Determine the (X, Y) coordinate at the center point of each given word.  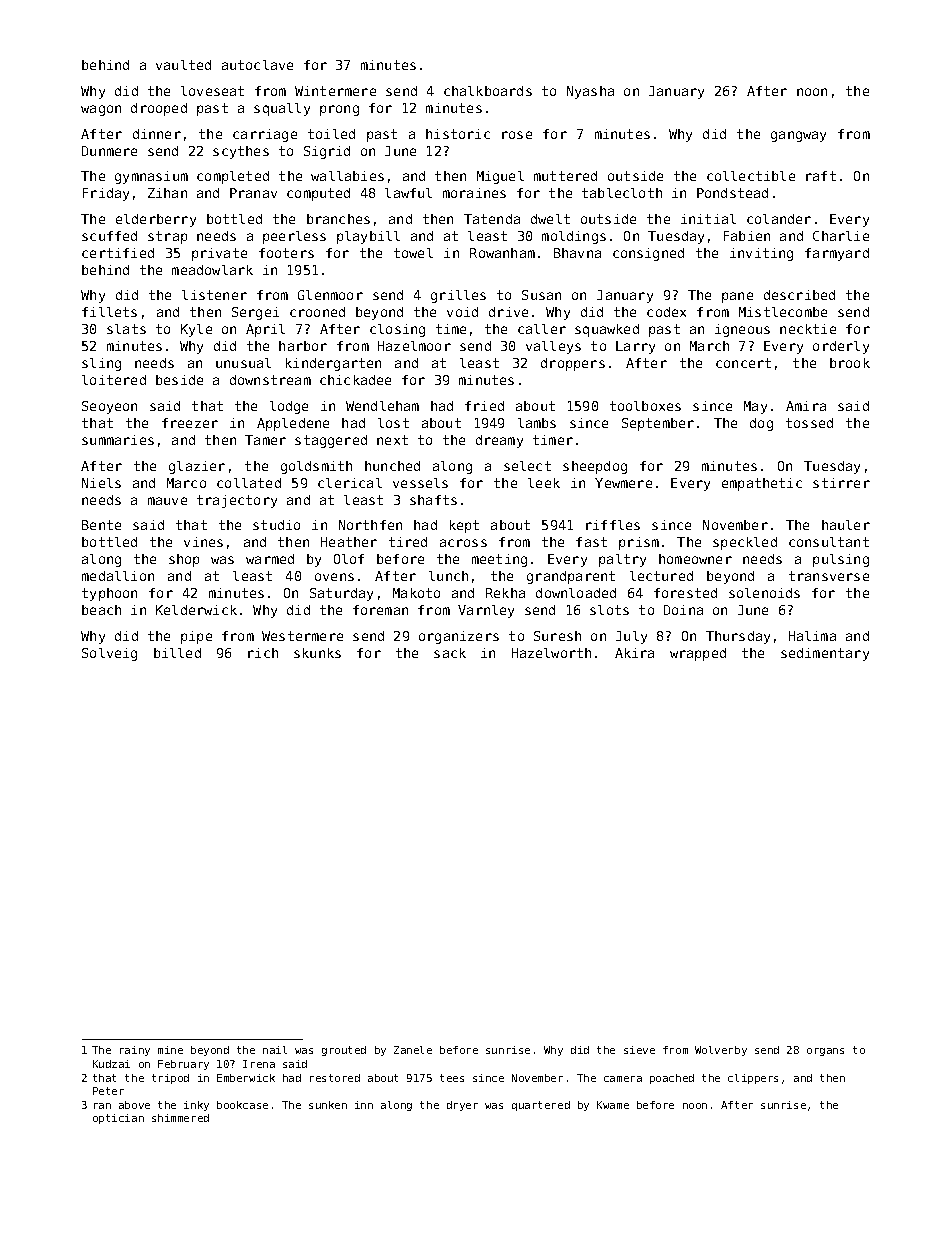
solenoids (764, 593)
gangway (798, 136)
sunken (328, 1105)
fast (591, 542)
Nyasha (590, 92)
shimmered (180, 1118)
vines (203, 542)
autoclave (257, 65)
